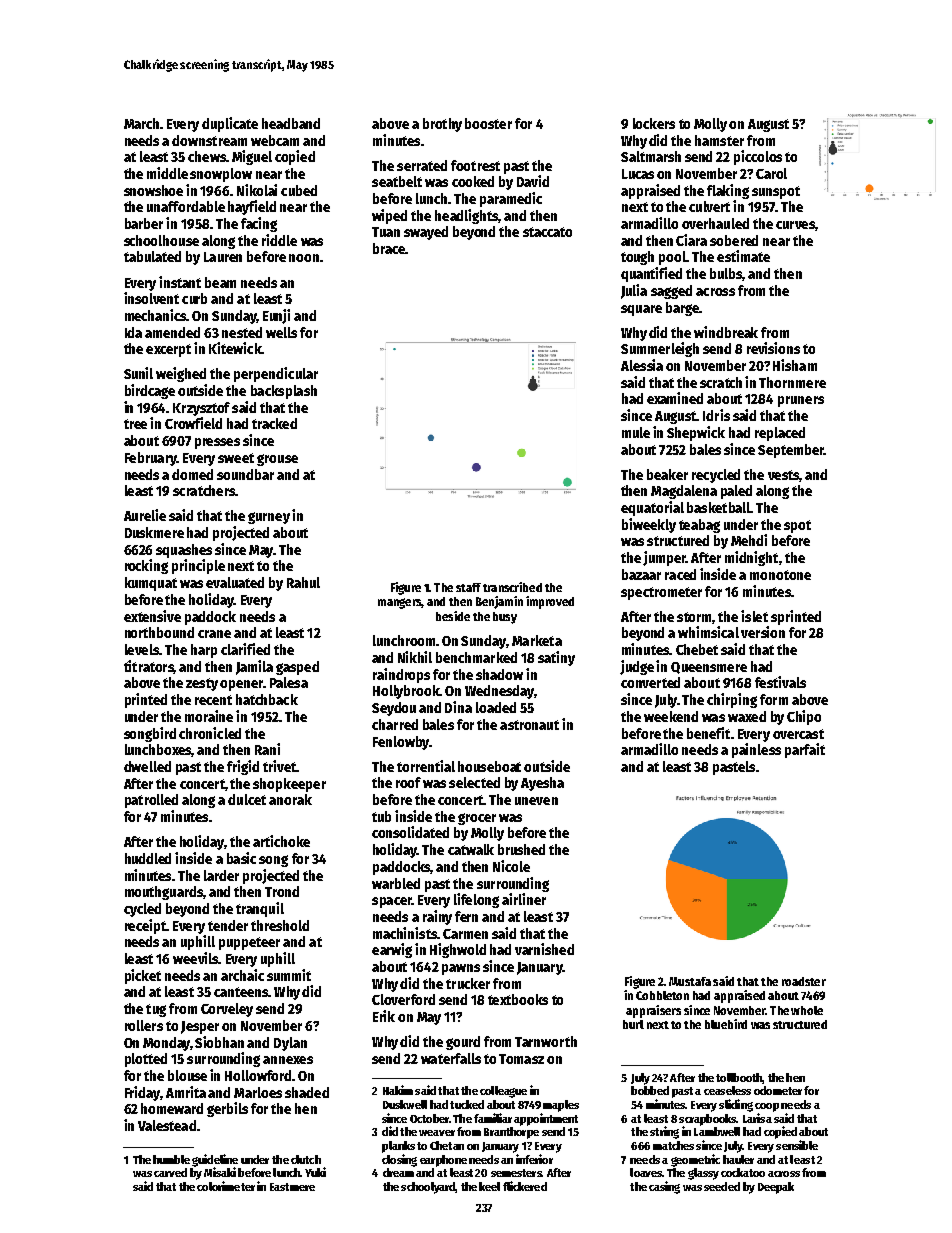  I want to click on islet, so click(754, 616).
